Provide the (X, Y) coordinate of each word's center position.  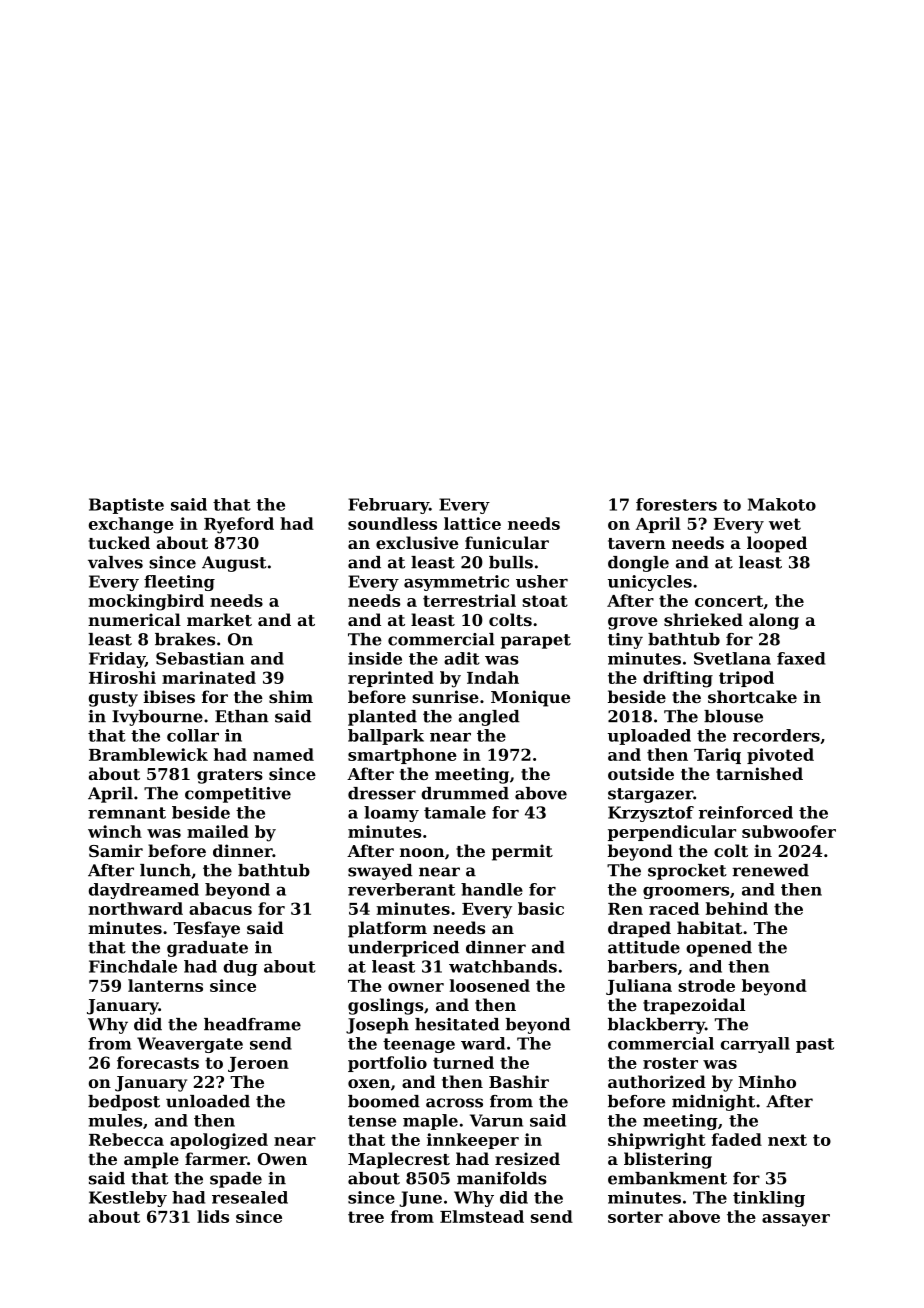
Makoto (782, 504)
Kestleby (128, 1199)
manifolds (502, 1178)
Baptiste (126, 506)
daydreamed (144, 891)
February (388, 506)
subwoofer (789, 831)
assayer (796, 1220)
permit (522, 852)
